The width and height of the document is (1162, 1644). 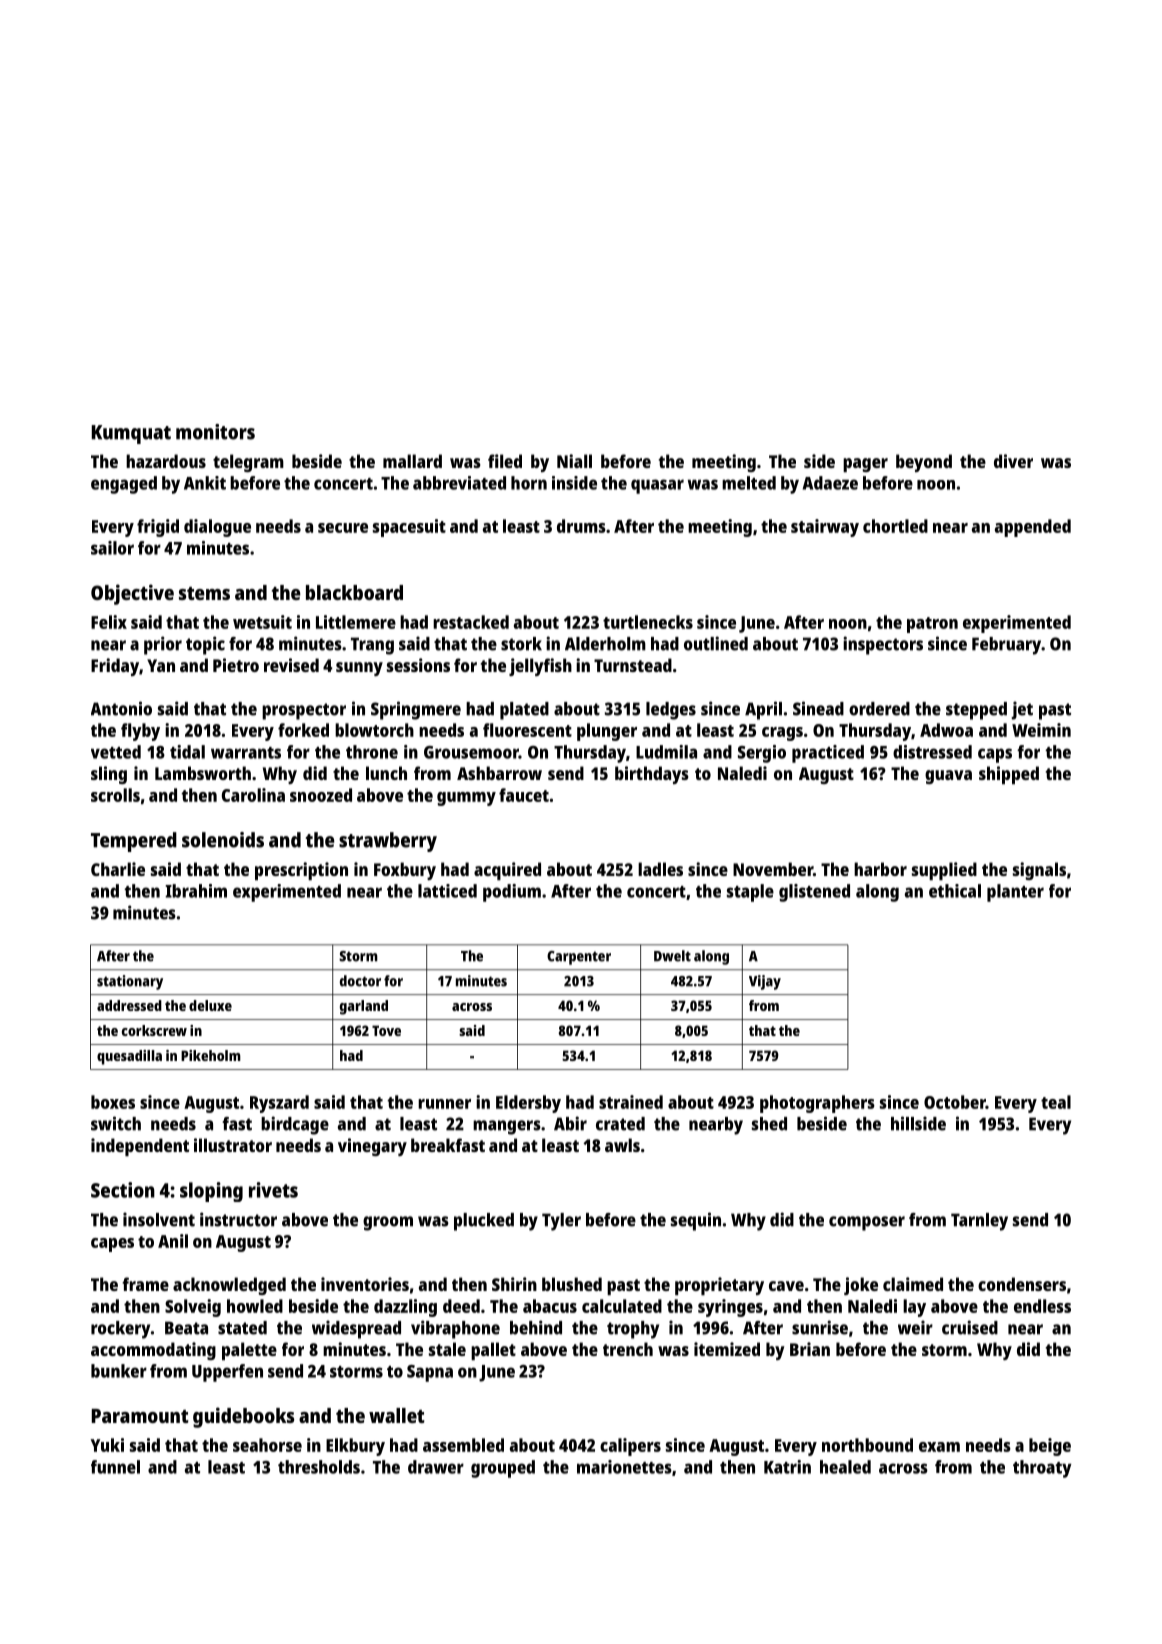 I want to click on Carpenter, so click(x=579, y=958).
